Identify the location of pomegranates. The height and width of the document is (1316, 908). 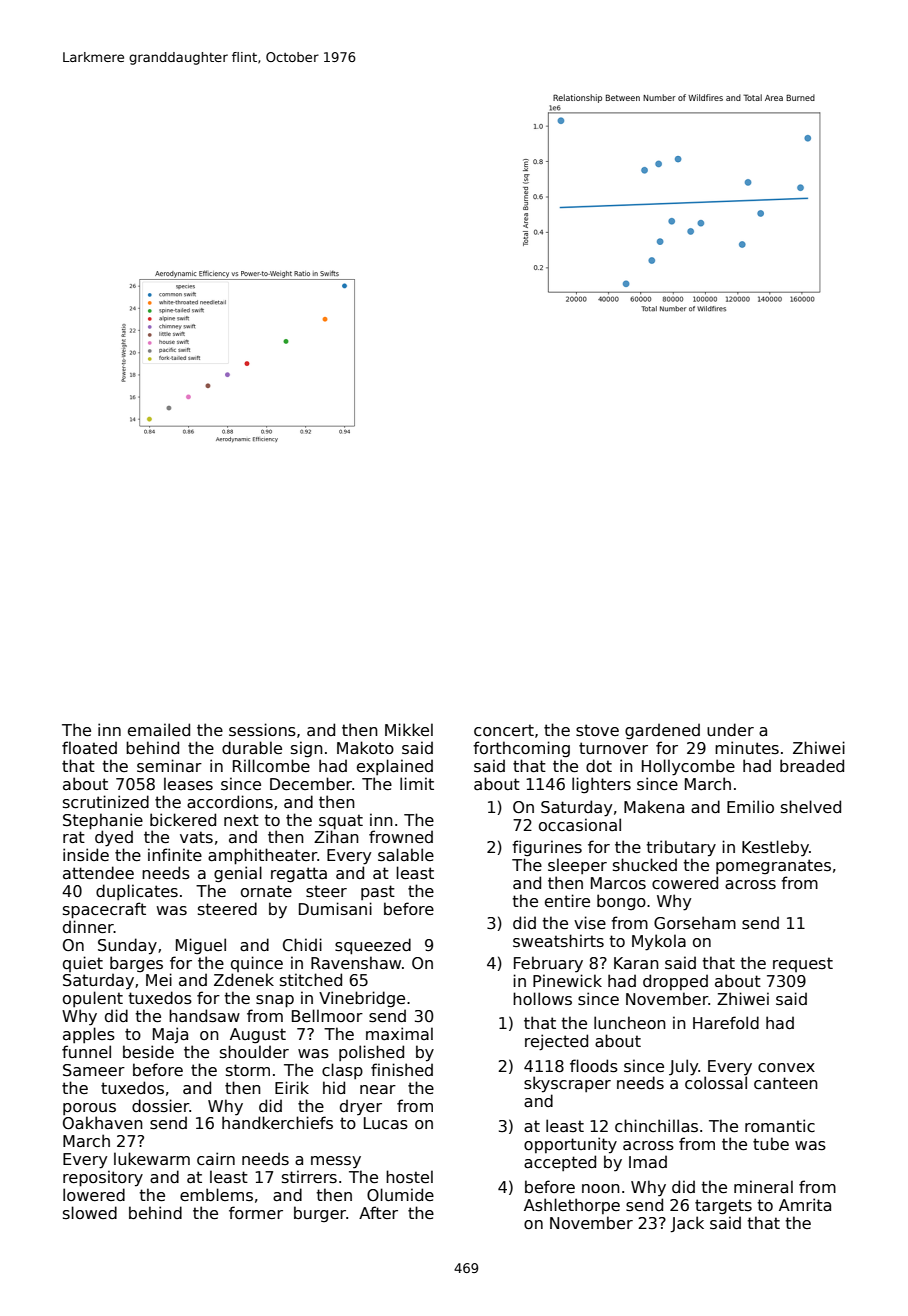
(773, 867).
